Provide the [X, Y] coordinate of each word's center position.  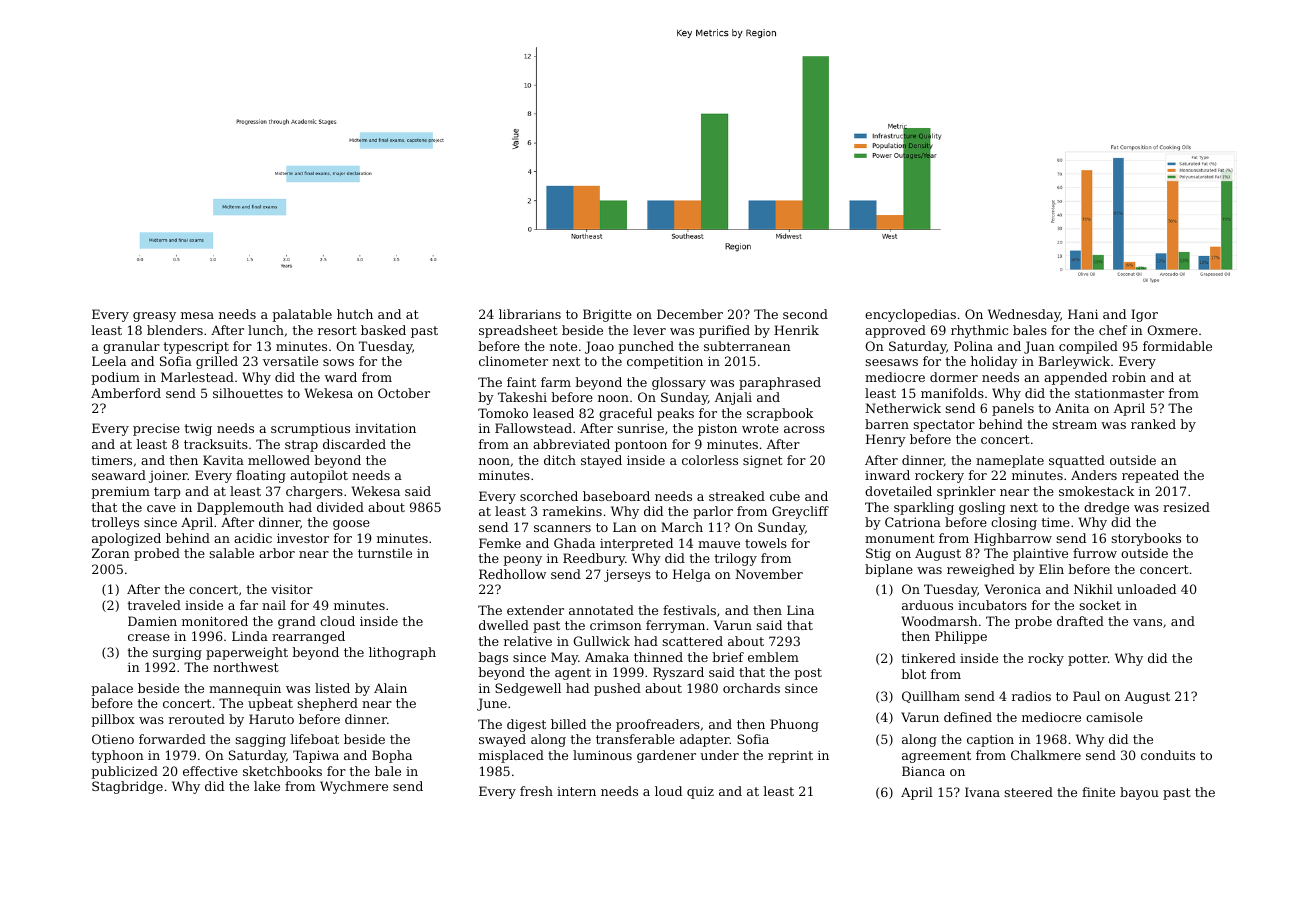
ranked [1153, 424]
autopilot [319, 476]
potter [1088, 660]
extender [535, 610]
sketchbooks [282, 771]
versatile [290, 361]
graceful [625, 414]
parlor [713, 512]
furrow [1095, 553]
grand [297, 622]
